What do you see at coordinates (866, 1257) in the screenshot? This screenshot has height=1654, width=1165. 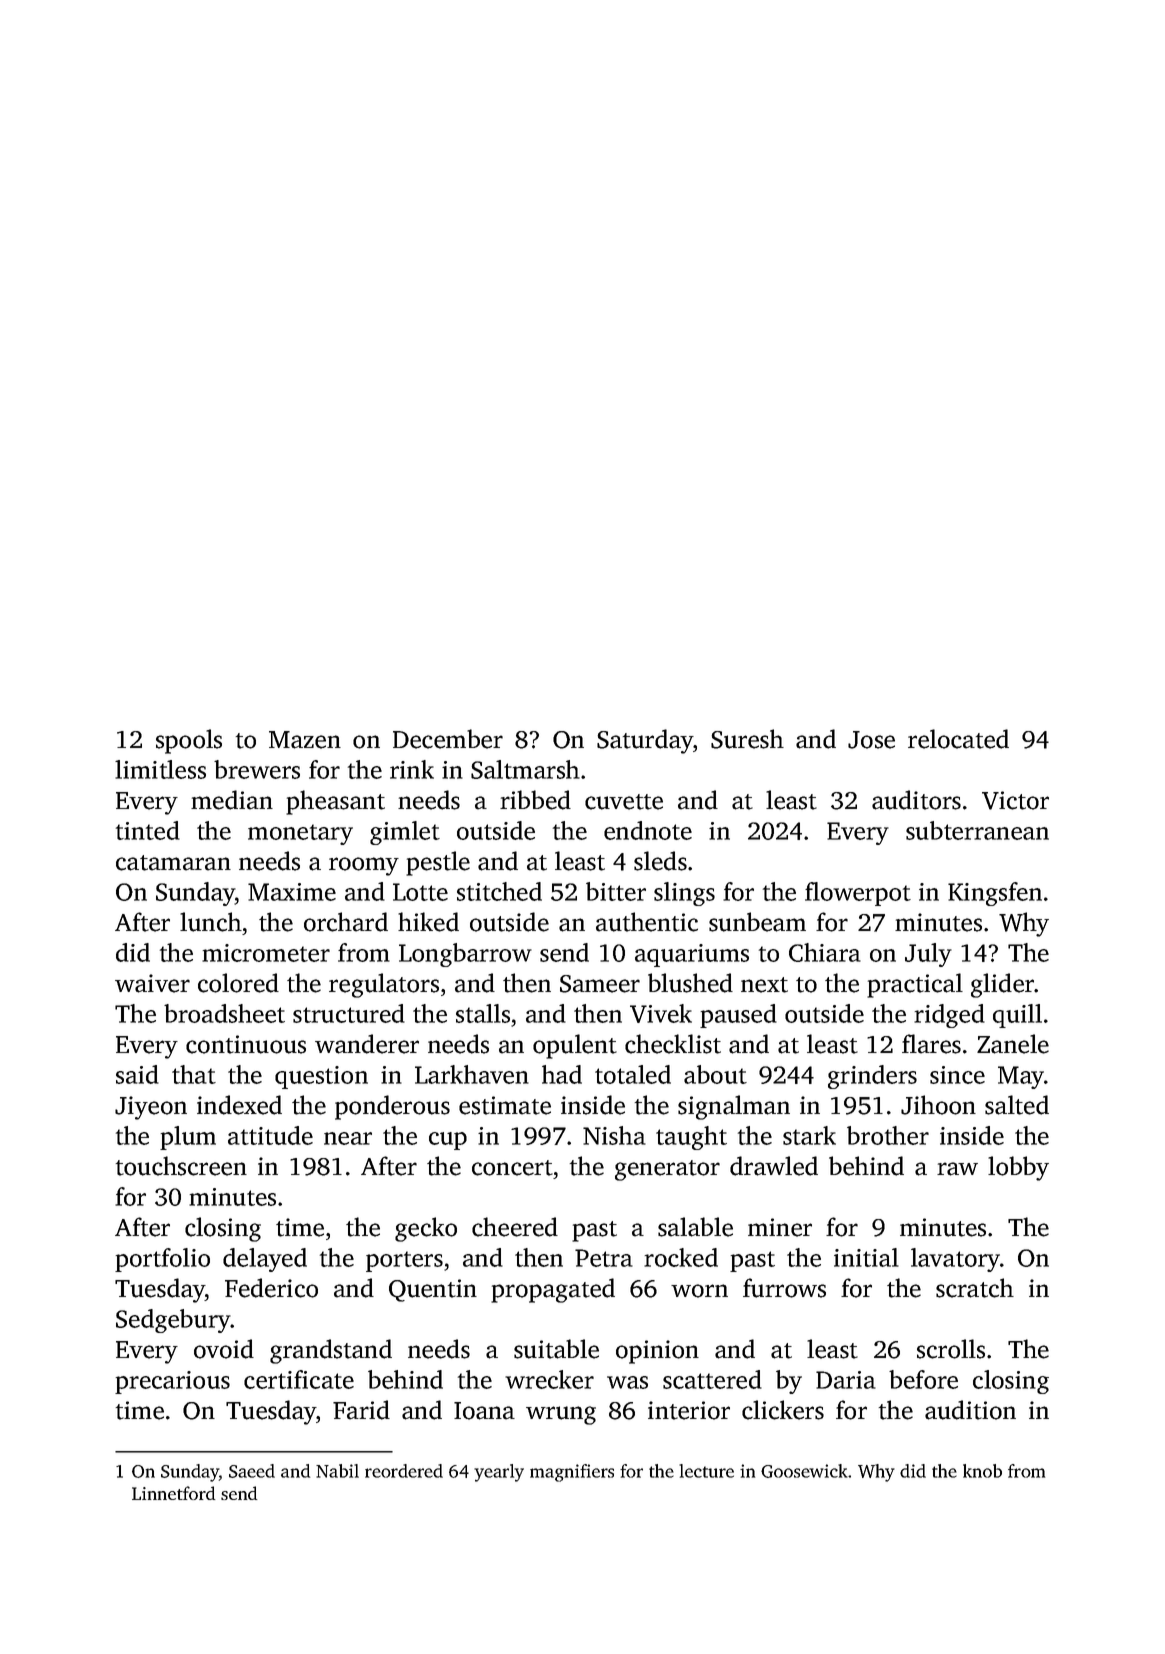 I see `initial` at bounding box center [866, 1257].
